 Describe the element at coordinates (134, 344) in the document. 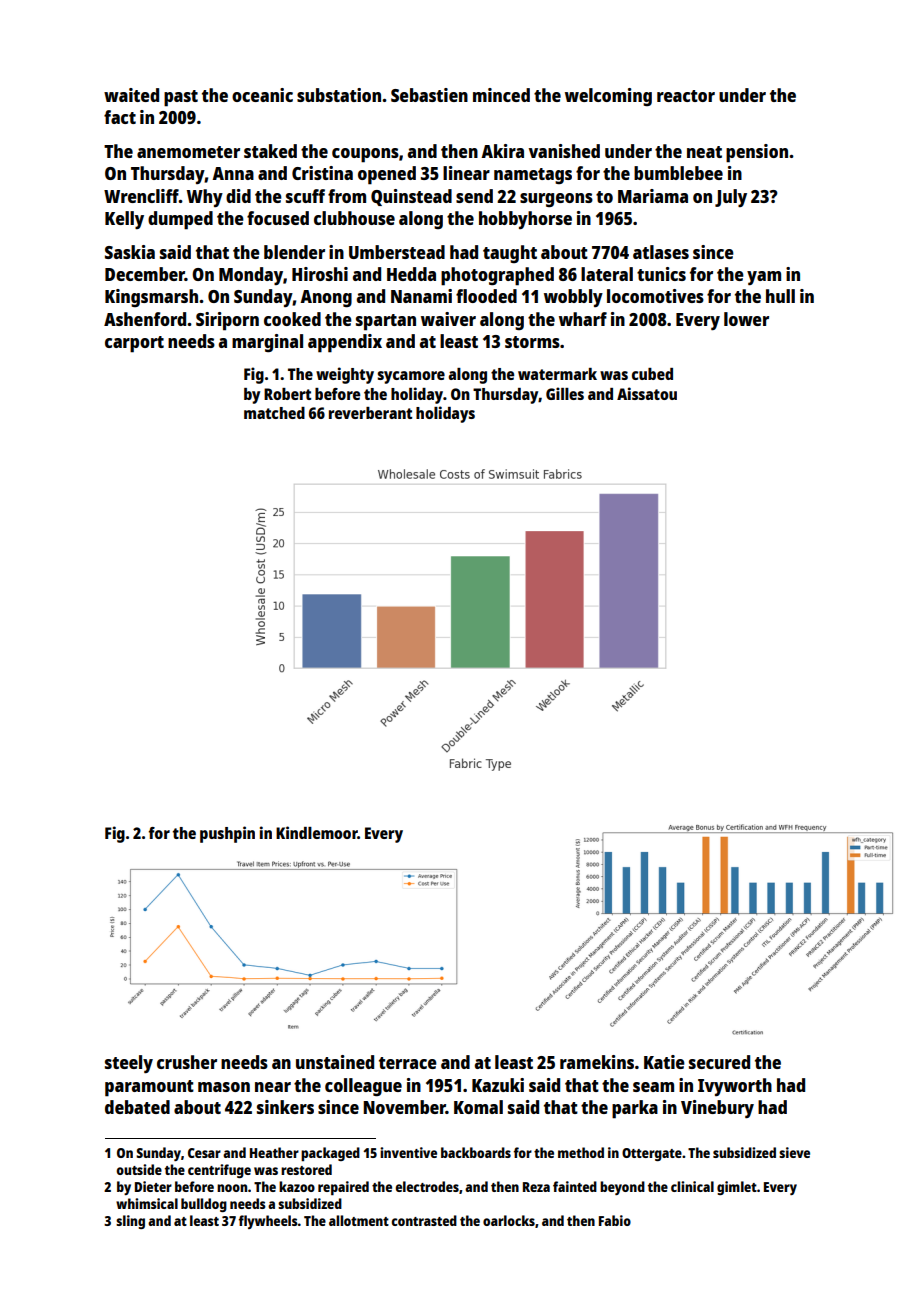

I see `carport` at that location.
